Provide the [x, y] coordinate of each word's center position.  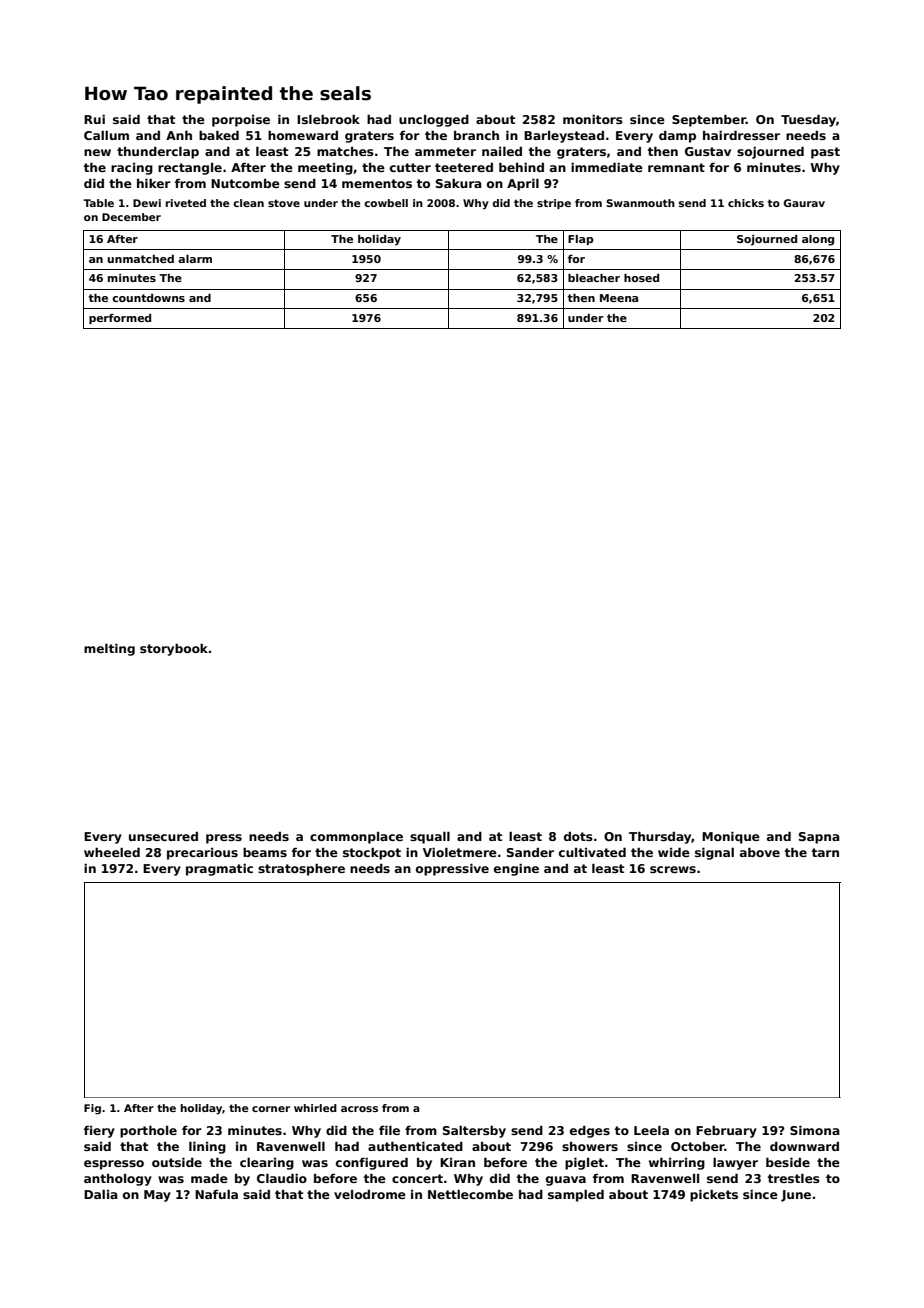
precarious [202, 854]
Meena [619, 298]
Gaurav [804, 203]
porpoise [241, 121]
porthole [148, 1132]
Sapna [819, 838]
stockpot [372, 854]
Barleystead [564, 137]
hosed [641, 278]
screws [673, 869]
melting [109, 650]
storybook [174, 650]
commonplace [356, 838]
